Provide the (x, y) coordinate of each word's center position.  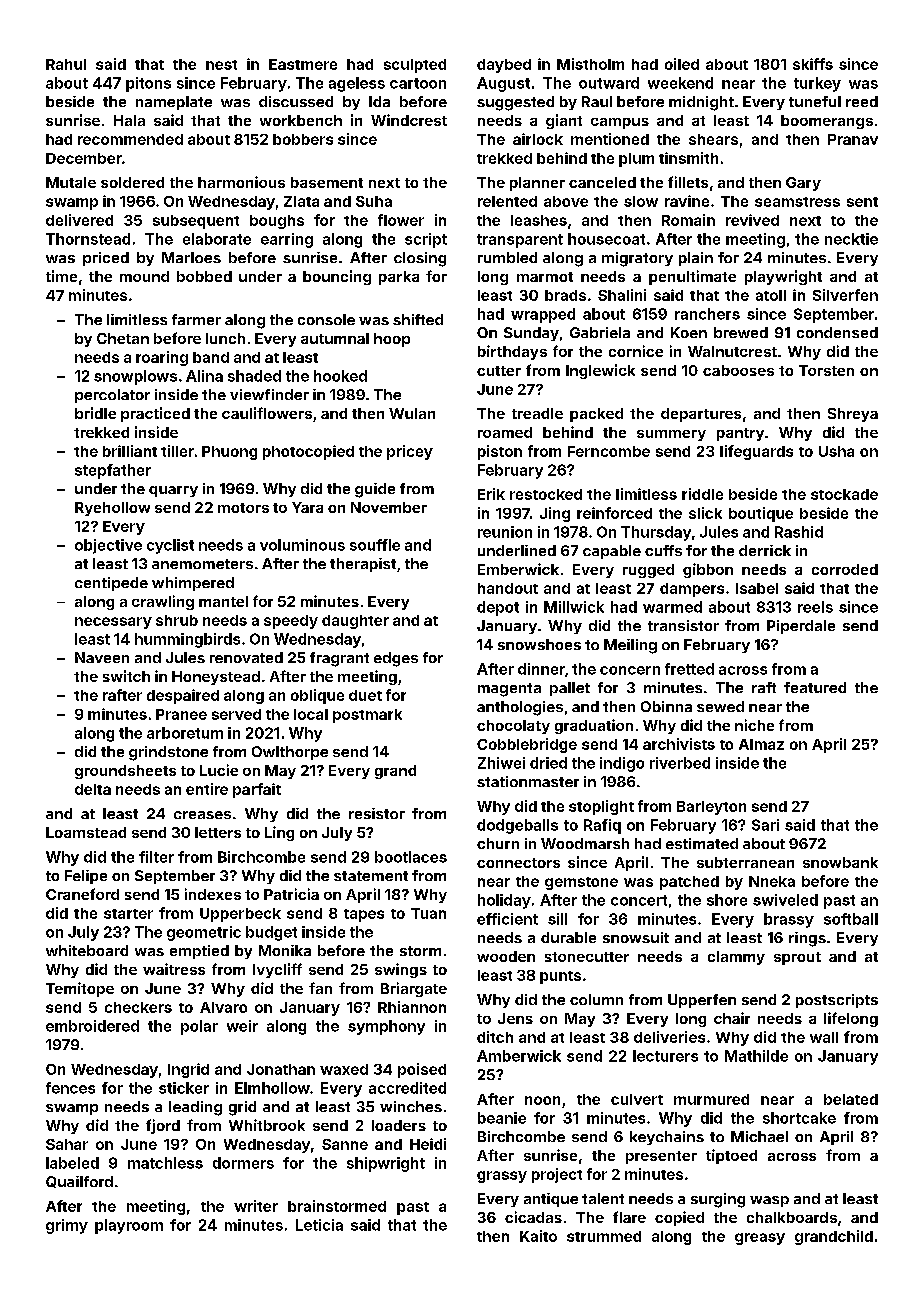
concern (630, 670)
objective (108, 546)
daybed (504, 66)
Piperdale (801, 627)
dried (548, 763)
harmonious (241, 182)
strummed (604, 1236)
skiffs (813, 64)
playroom (129, 1226)
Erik (491, 494)
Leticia (319, 1225)
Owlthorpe (290, 753)
